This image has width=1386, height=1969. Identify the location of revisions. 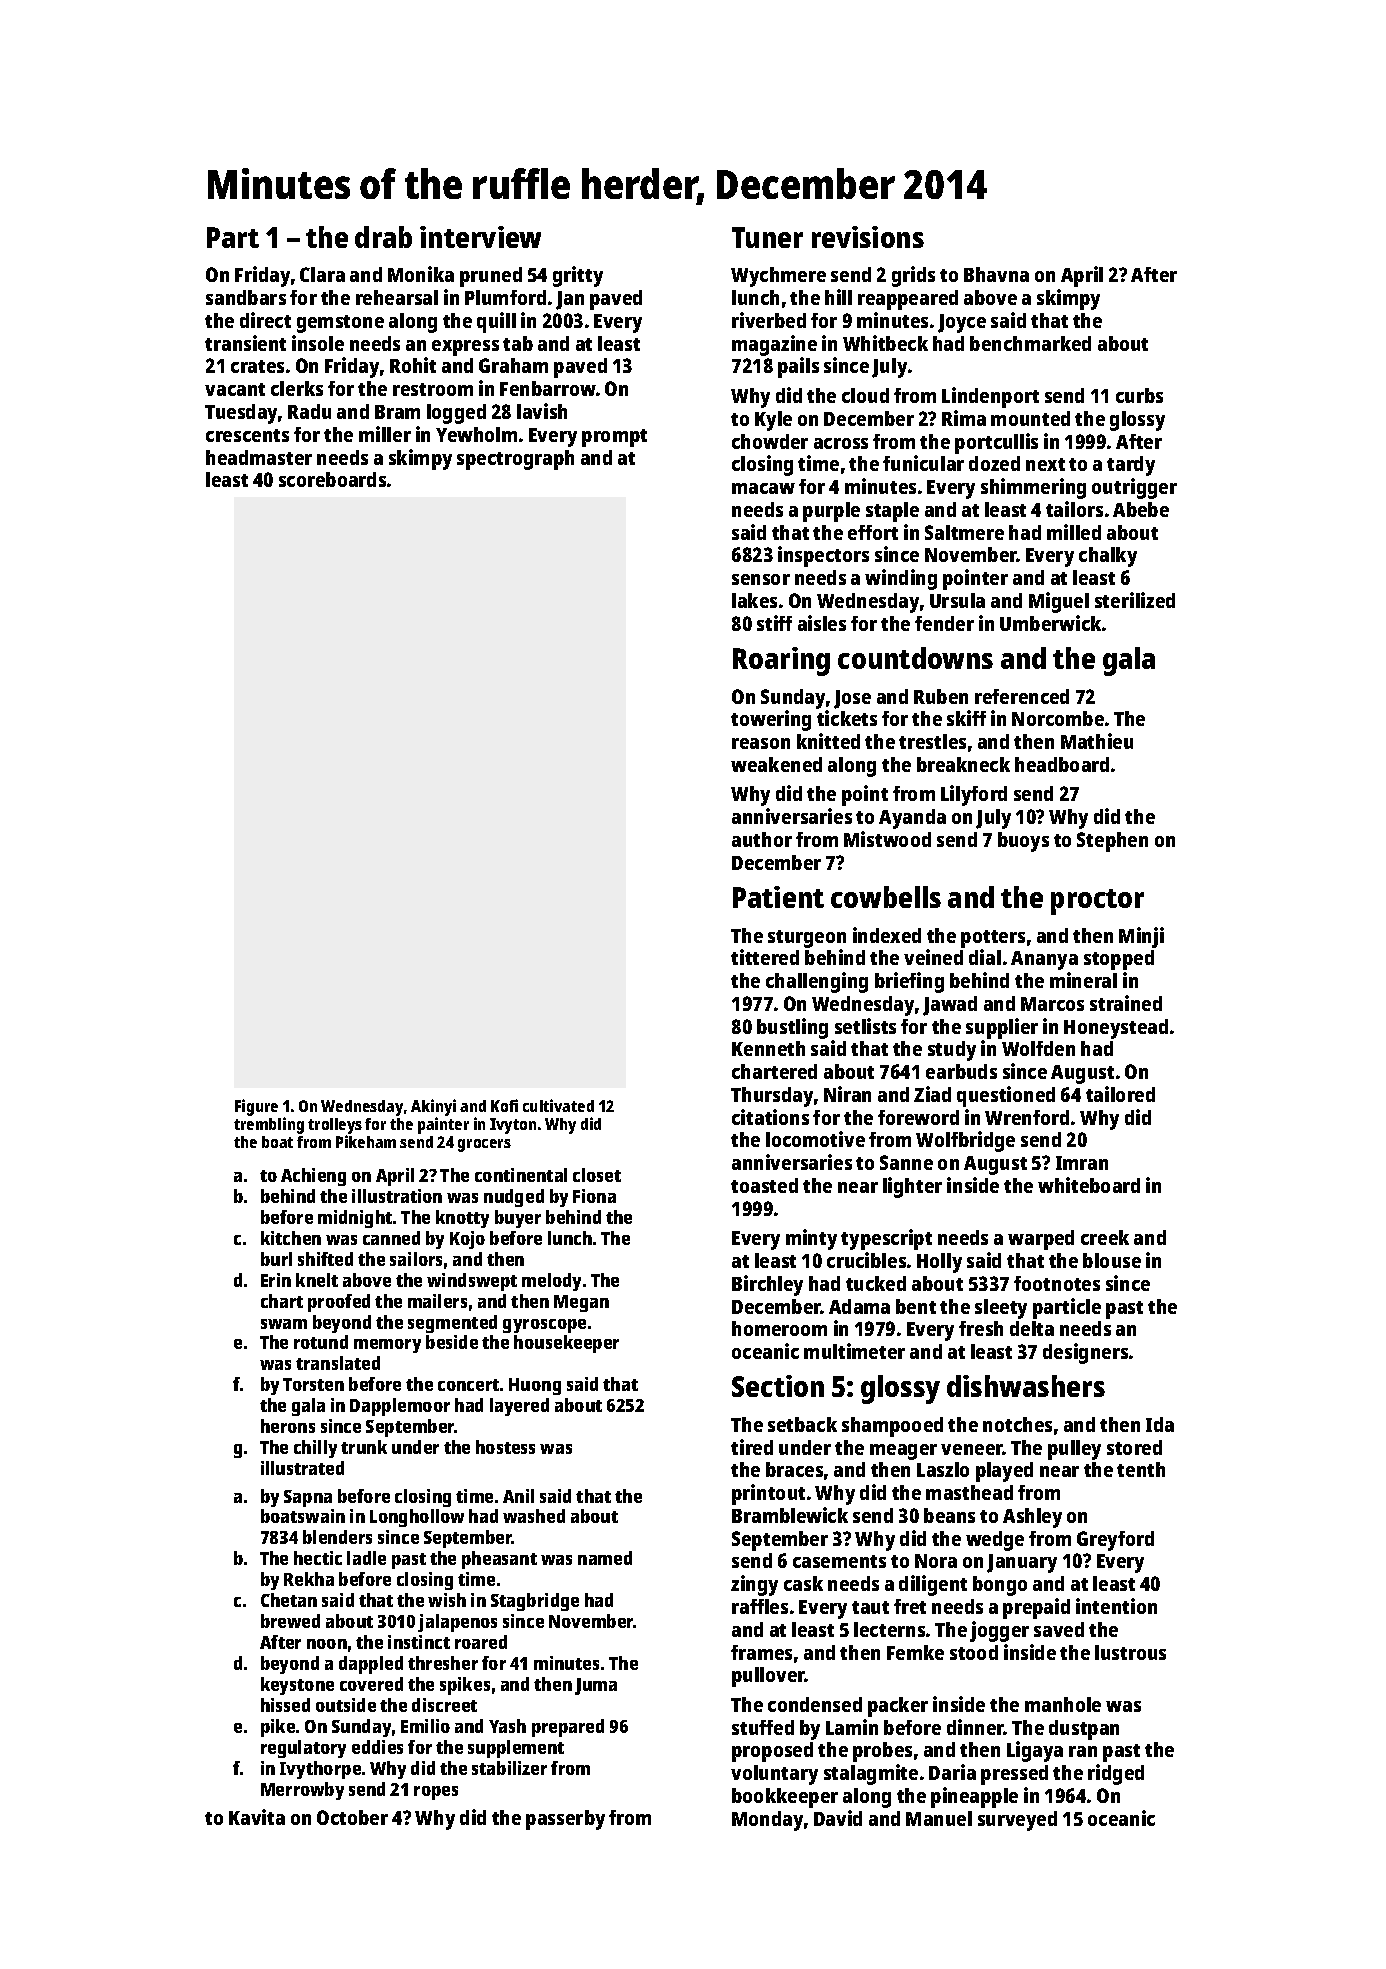
(868, 237).
